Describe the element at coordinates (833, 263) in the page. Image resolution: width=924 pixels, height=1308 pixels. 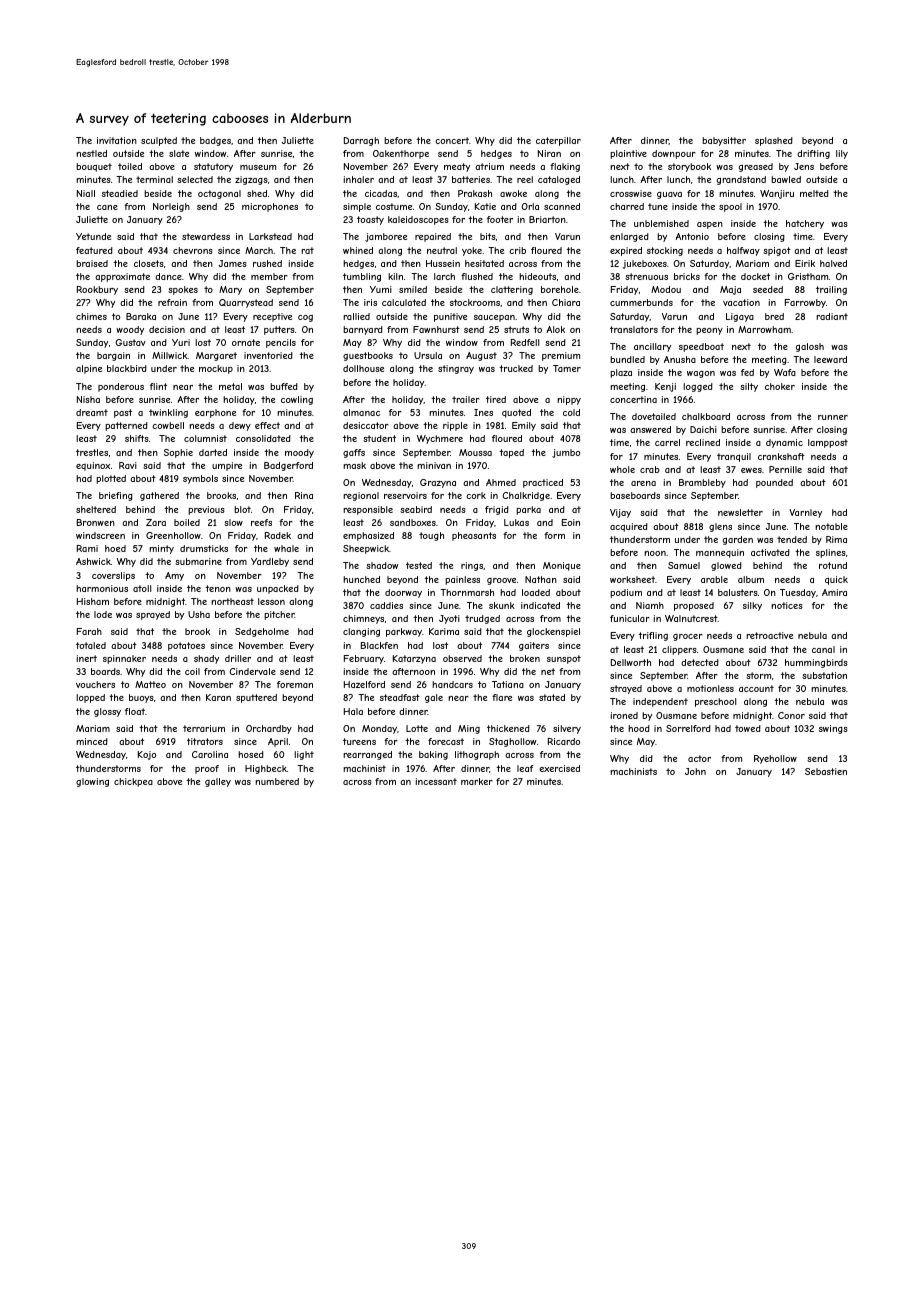
I see `halved` at that location.
